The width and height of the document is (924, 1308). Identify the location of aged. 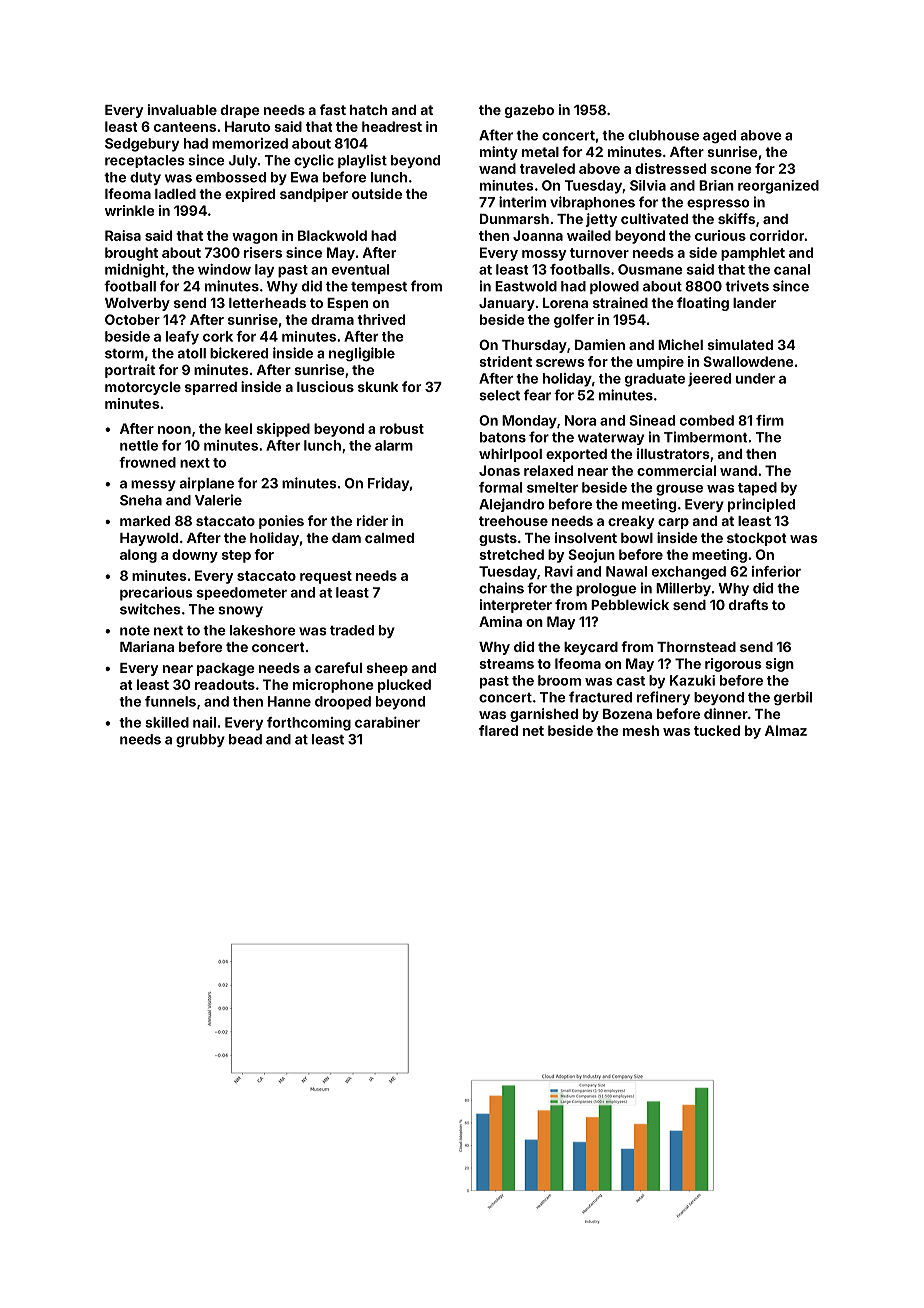
(719, 137).
